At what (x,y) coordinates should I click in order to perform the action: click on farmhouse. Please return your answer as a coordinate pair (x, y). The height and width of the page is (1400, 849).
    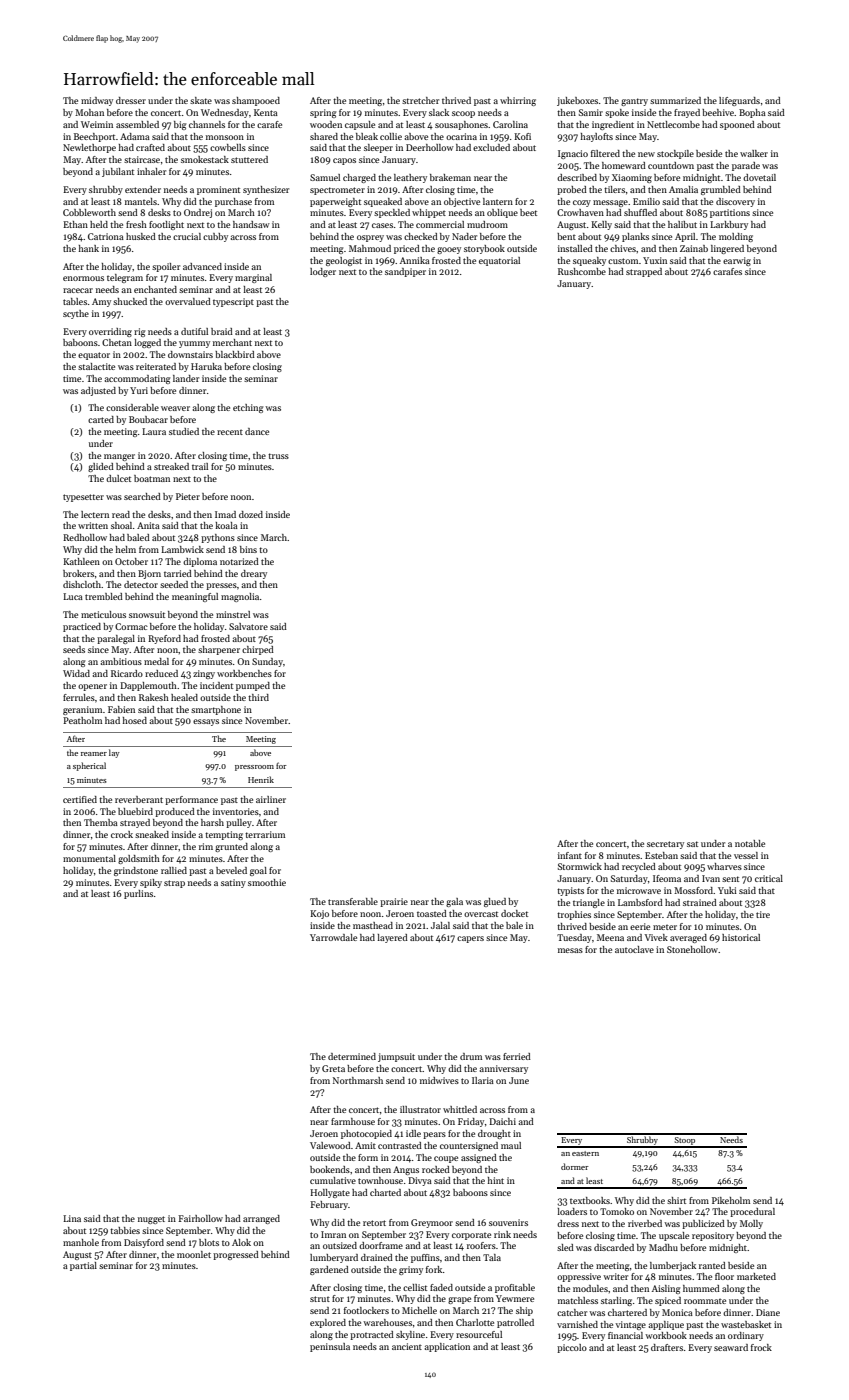
    Looking at the image, I should click on (353, 1121).
